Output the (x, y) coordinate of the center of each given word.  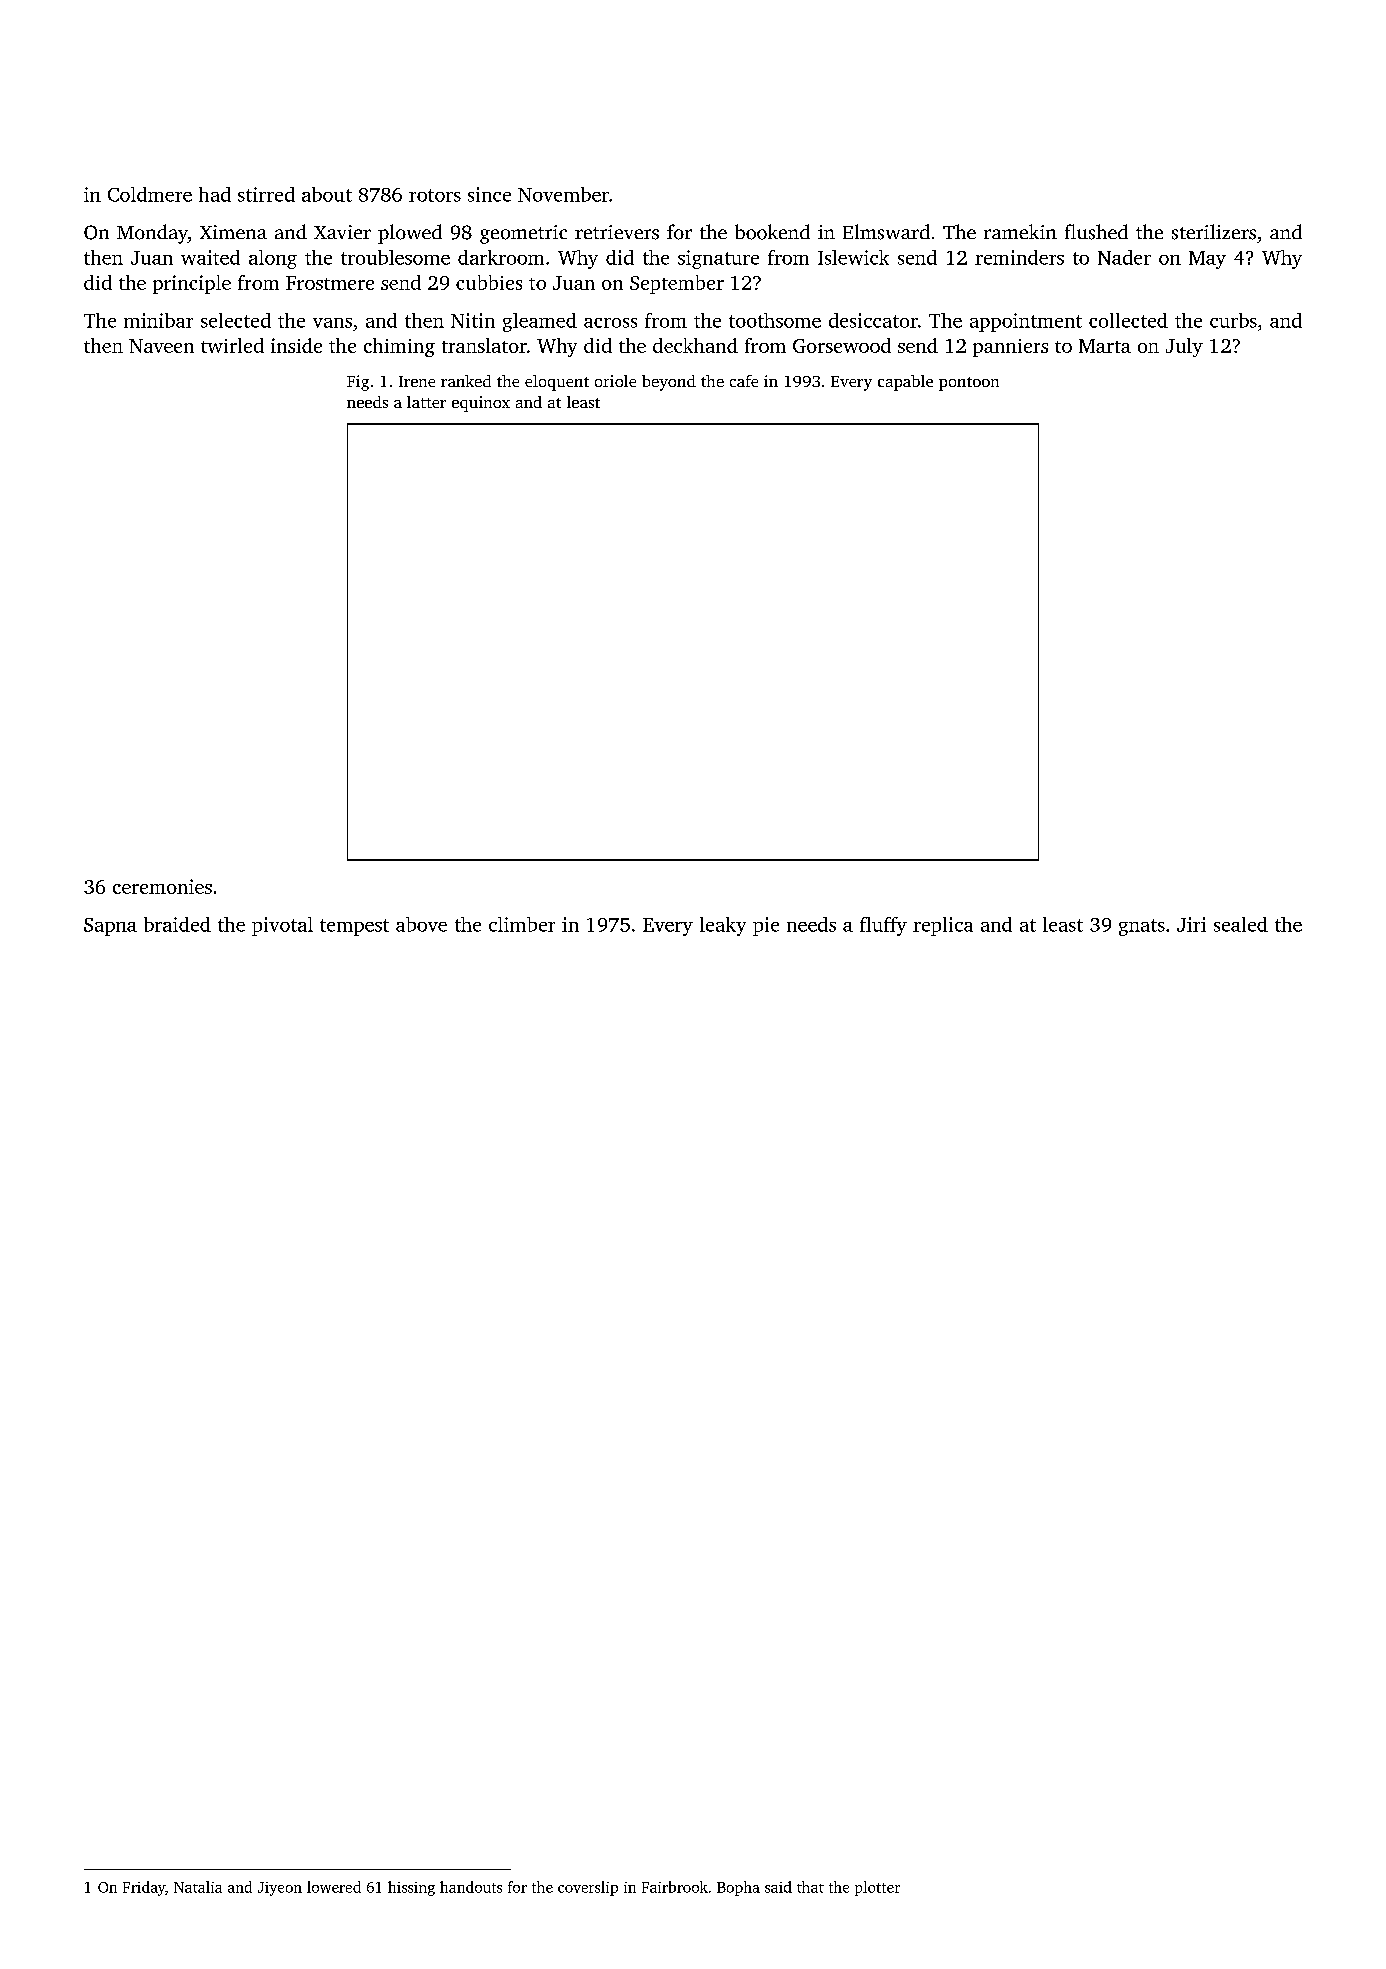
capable (905, 383)
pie (766, 926)
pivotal (282, 926)
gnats (1142, 927)
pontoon (969, 384)
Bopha (738, 1888)
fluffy (883, 926)
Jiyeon (280, 1889)
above (421, 924)
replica (943, 926)
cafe (744, 381)
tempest (354, 927)
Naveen (161, 346)
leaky (723, 926)
